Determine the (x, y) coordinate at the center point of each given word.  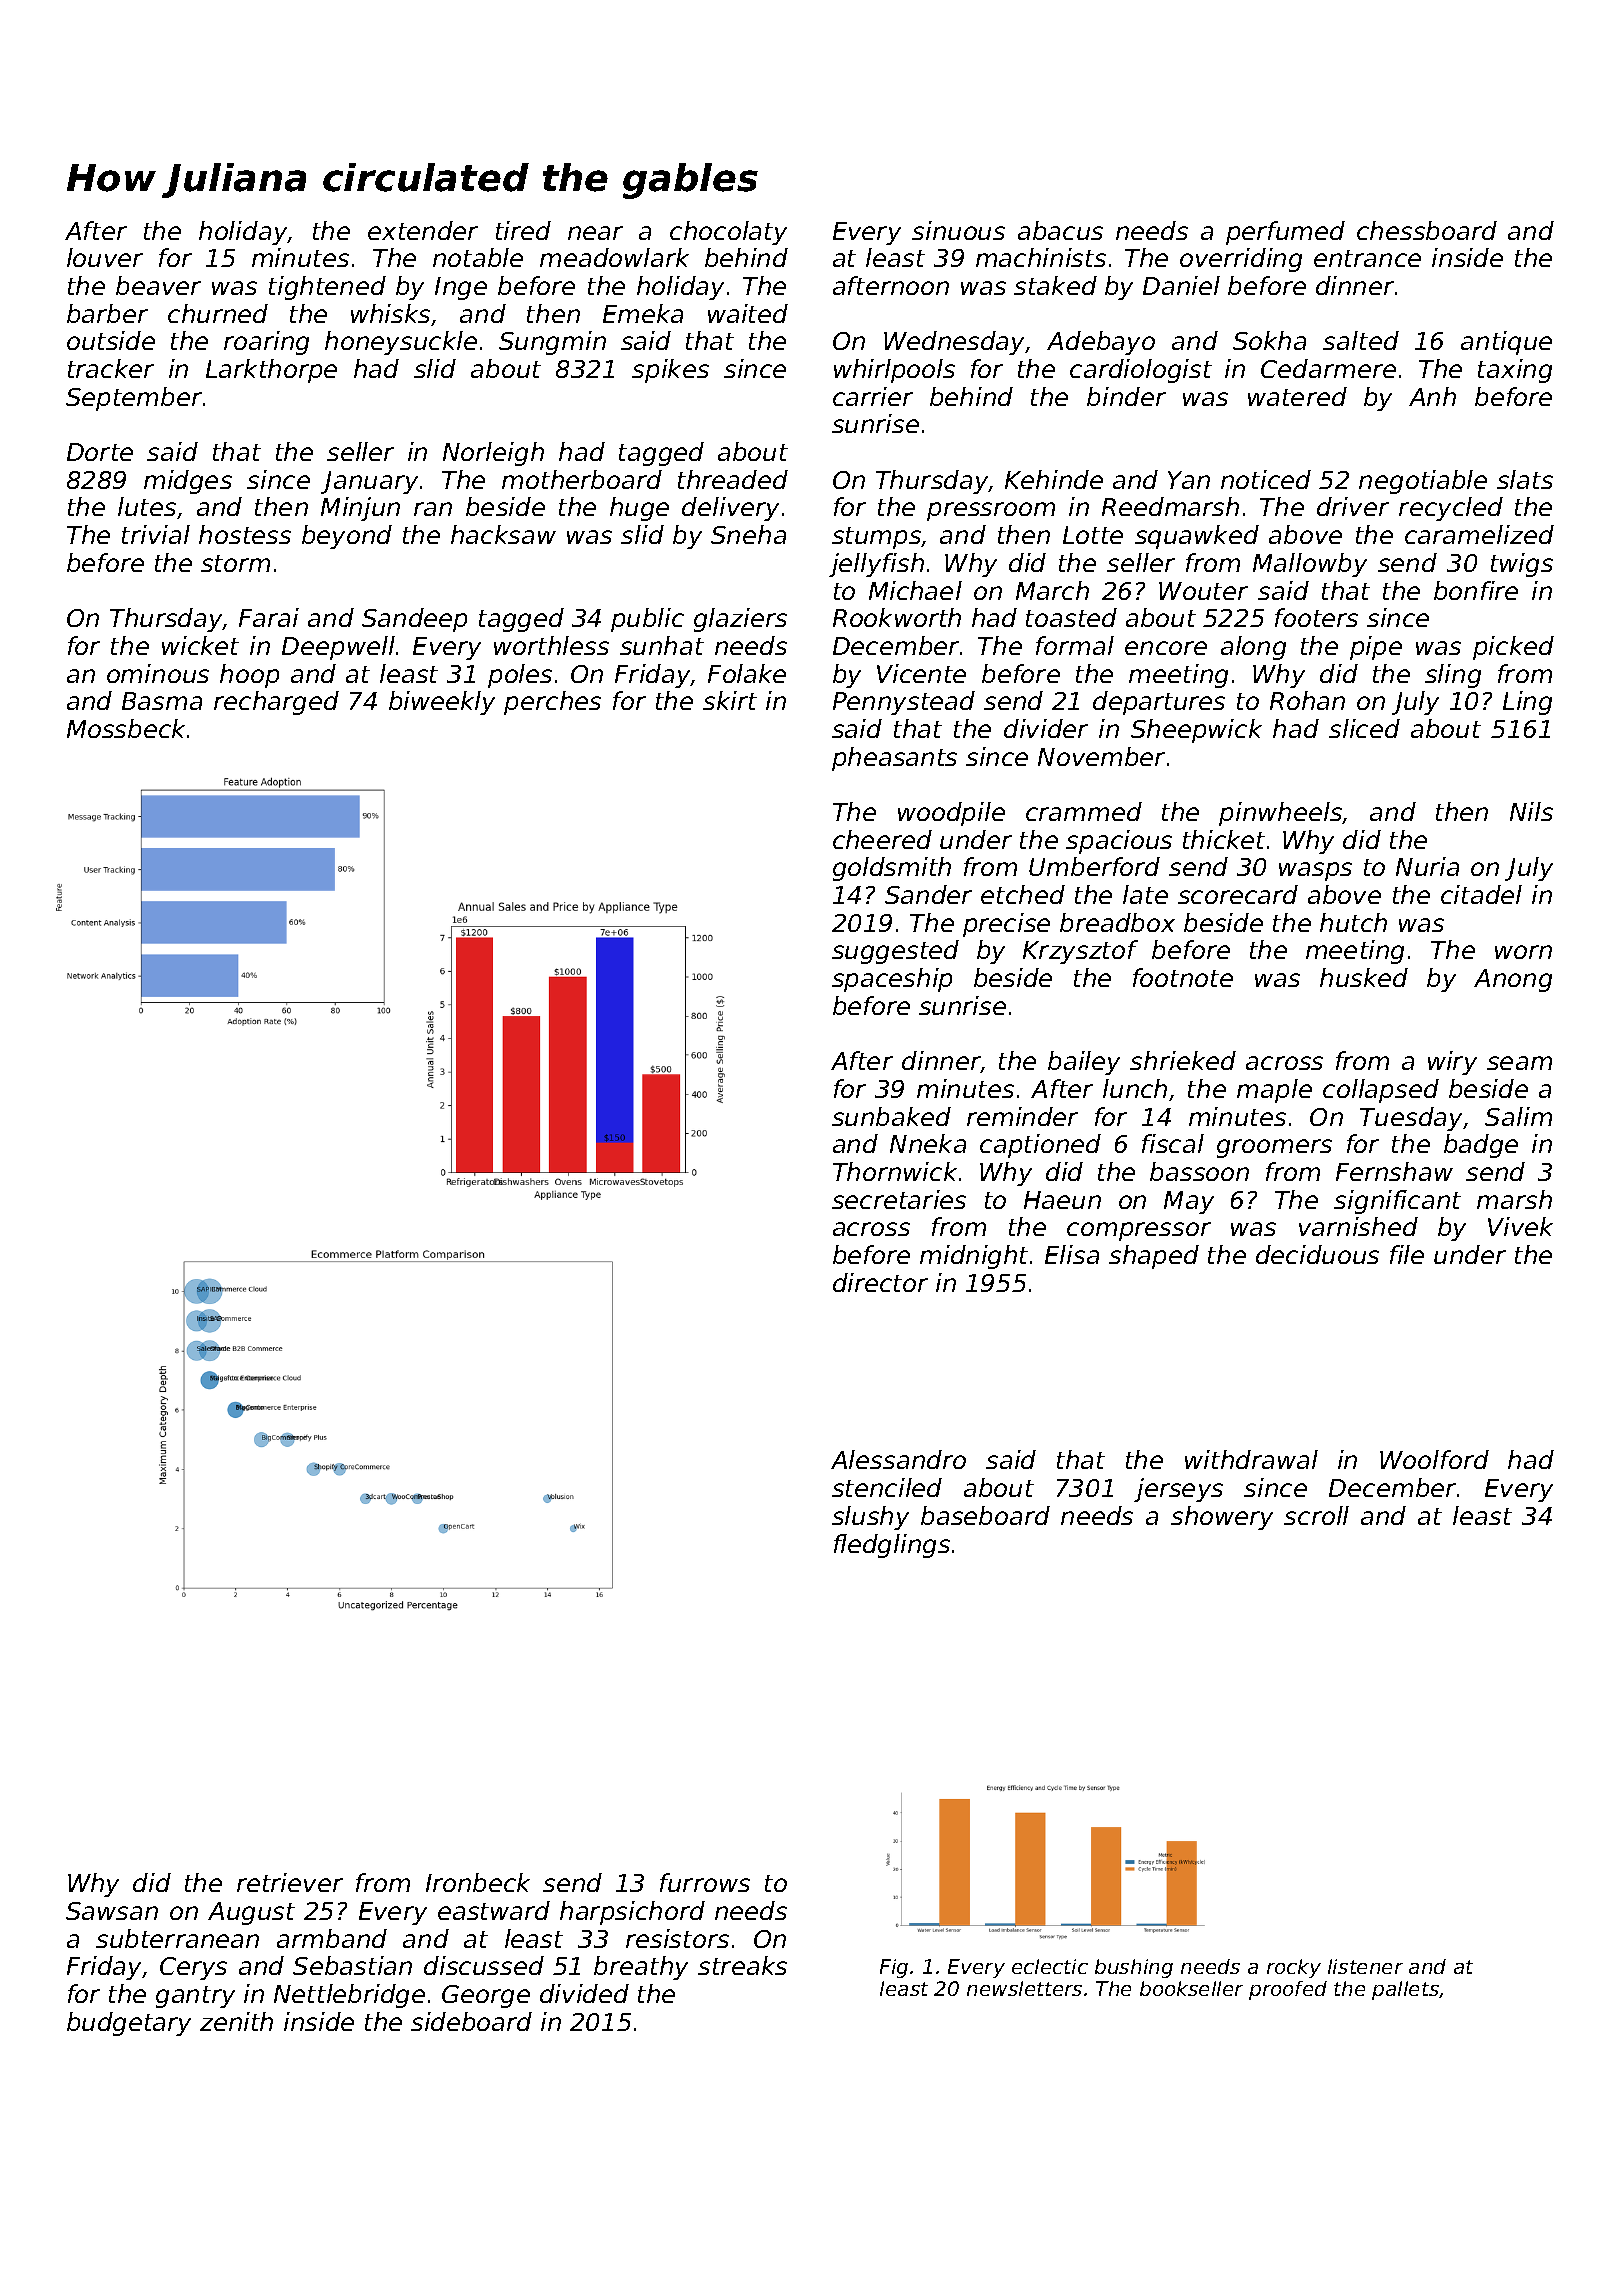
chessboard (1427, 230)
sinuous (958, 230)
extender (423, 230)
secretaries (899, 1199)
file (1407, 1254)
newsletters (1024, 1988)
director (880, 1282)
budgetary (129, 2024)
